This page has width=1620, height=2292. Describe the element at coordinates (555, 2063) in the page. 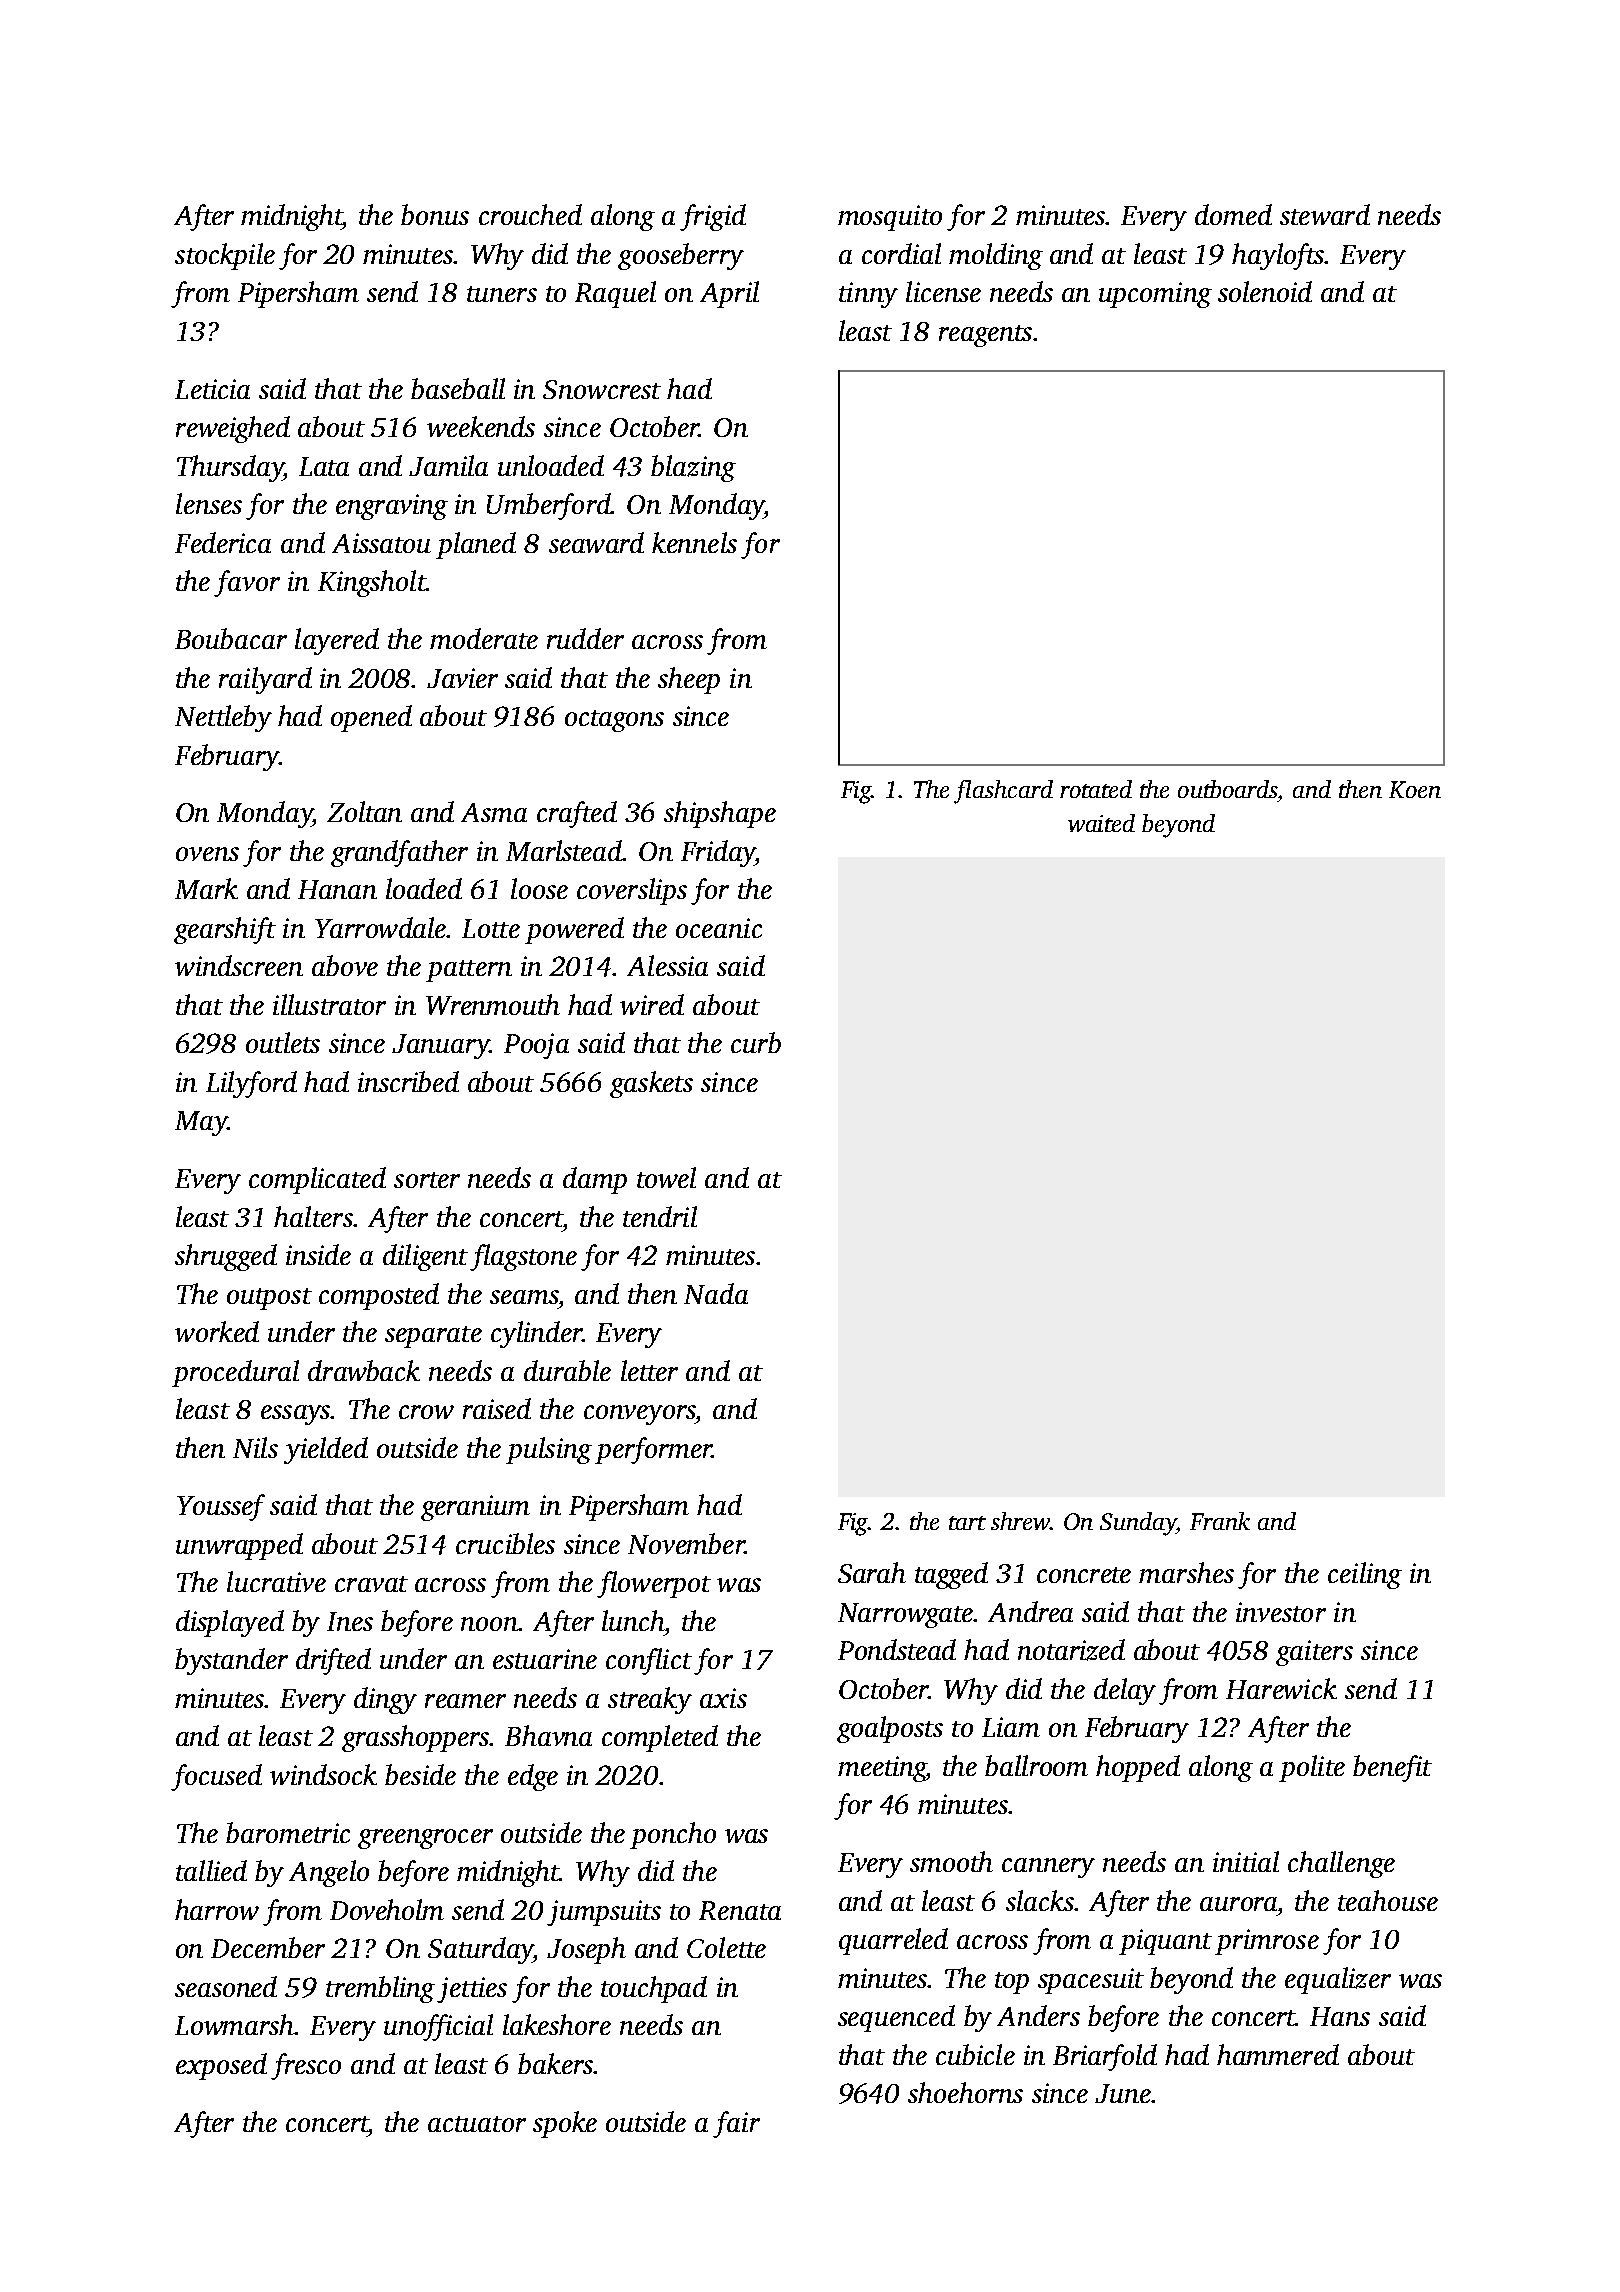

I see `bakers` at that location.
